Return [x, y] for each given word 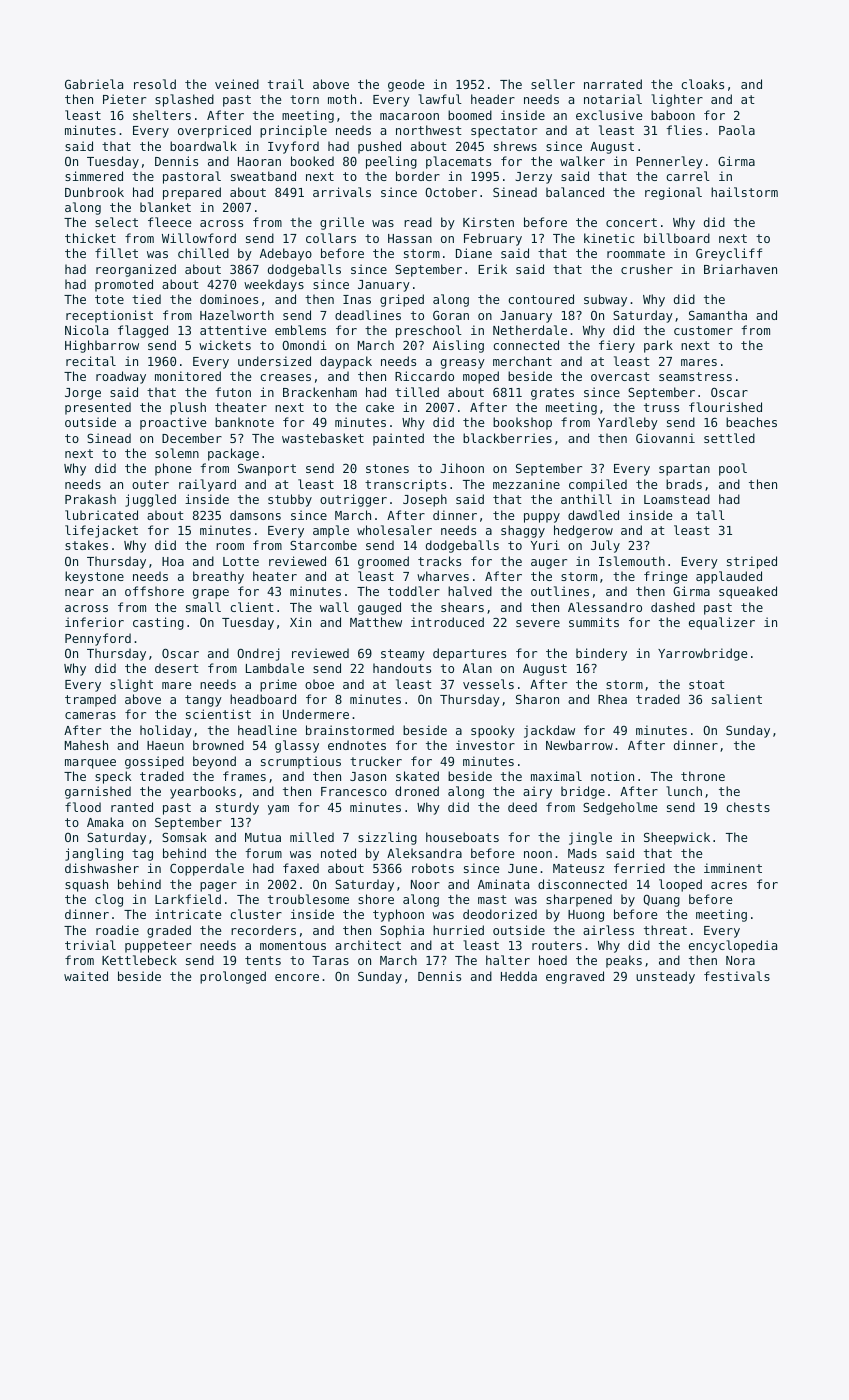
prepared [192, 193]
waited [86, 976]
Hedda [519, 976]
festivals [737, 976]
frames [244, 776]
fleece [169, 222]
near [79, 592]
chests [748, 807]
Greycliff [729, 254]
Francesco [354, 791]
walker [582, 161]
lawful [440, 99]
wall [334, 607]
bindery [601, 654]
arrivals [342, 192]
